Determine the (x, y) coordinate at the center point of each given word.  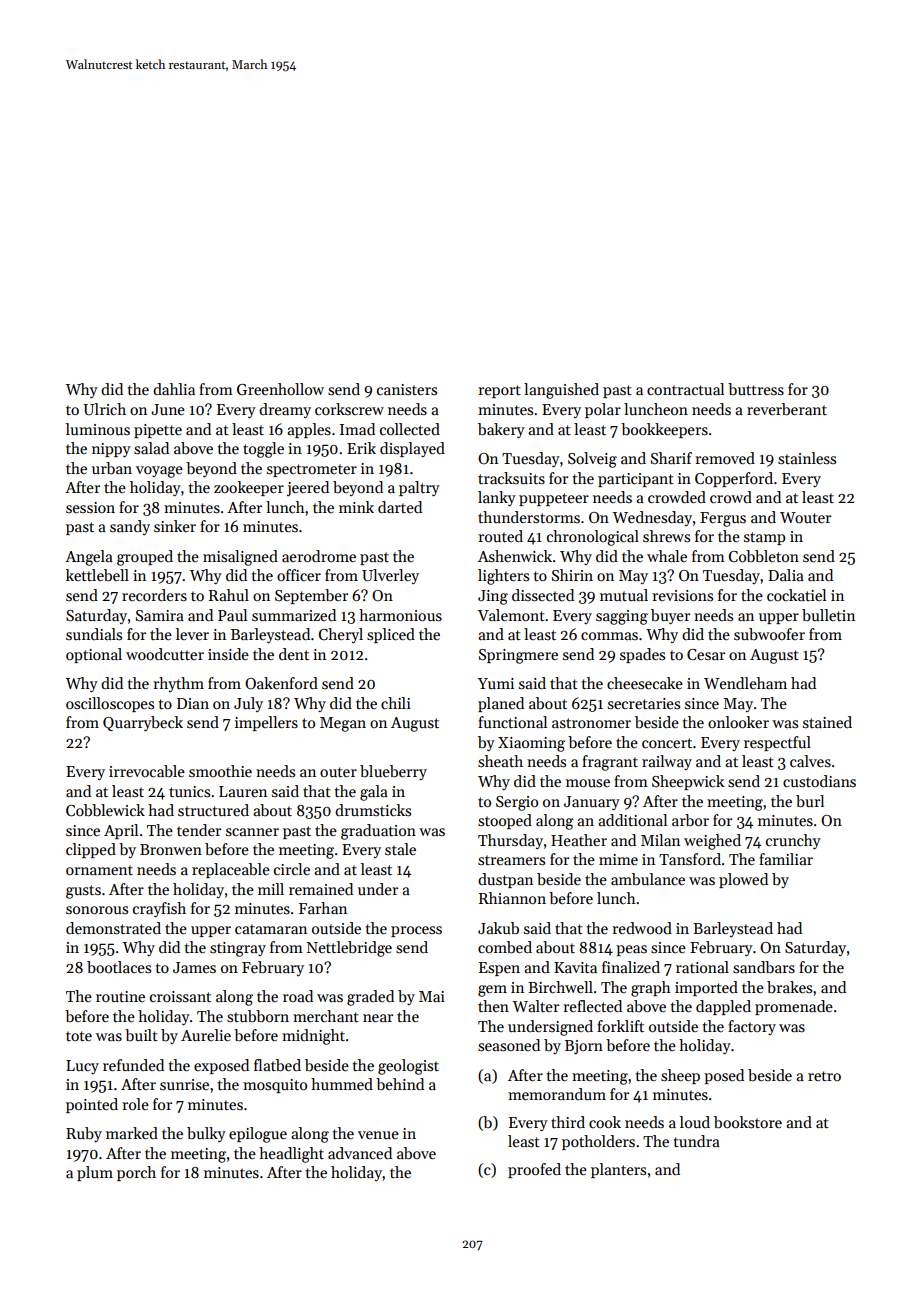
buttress (756, 389)
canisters (407, 389)
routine (120, 996)
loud (695, 1122)
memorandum (557, 1094)
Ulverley (390, 576)
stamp (764, 538)
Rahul (229, 595)
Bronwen (171, 849)
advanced (360, 1153)
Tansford (690, 859)
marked (132, 1133)
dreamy (285, 410)
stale (400, 849)
